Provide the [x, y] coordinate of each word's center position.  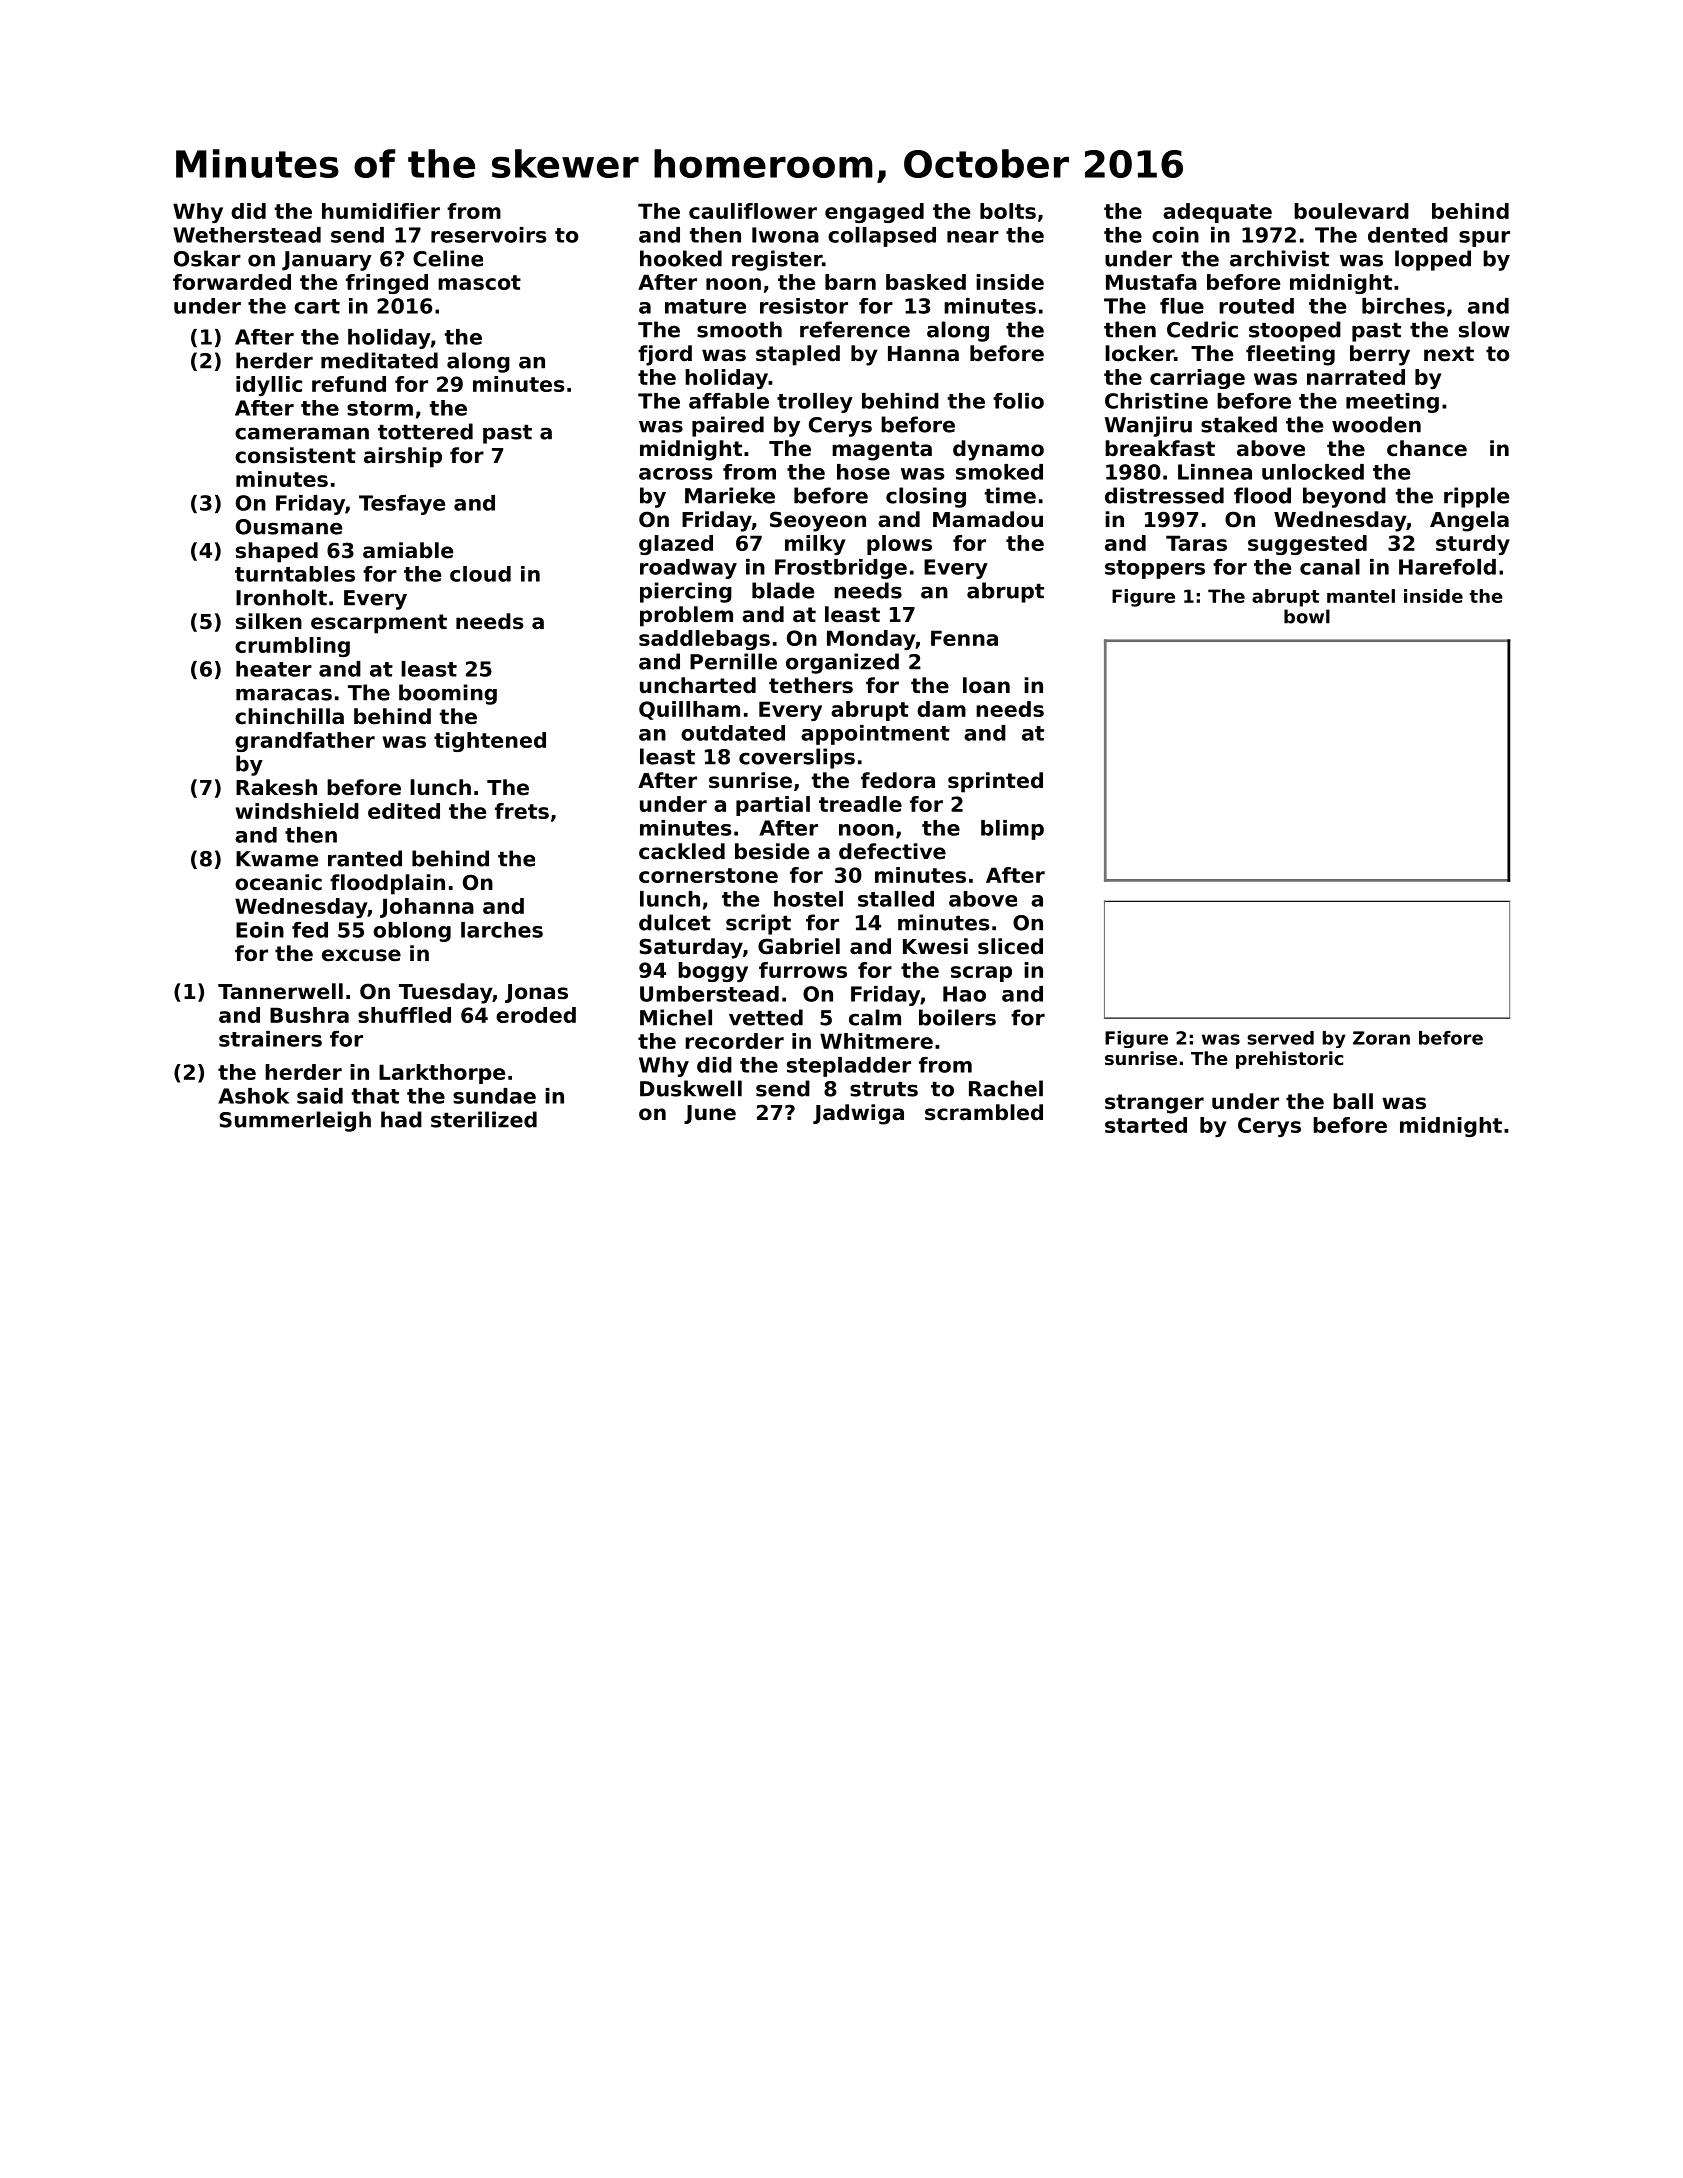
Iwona [785, 235]
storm [380, 408]
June [710, 1114]
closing [926, 497]
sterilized [484, 1119]
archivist [1279, 258]
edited [404, 811]
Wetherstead [247, 235]
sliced [1010, 946]
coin [1175, 235]
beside [772, 851]
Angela [1469, 521]
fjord [665, 355]
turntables [295, 574]
